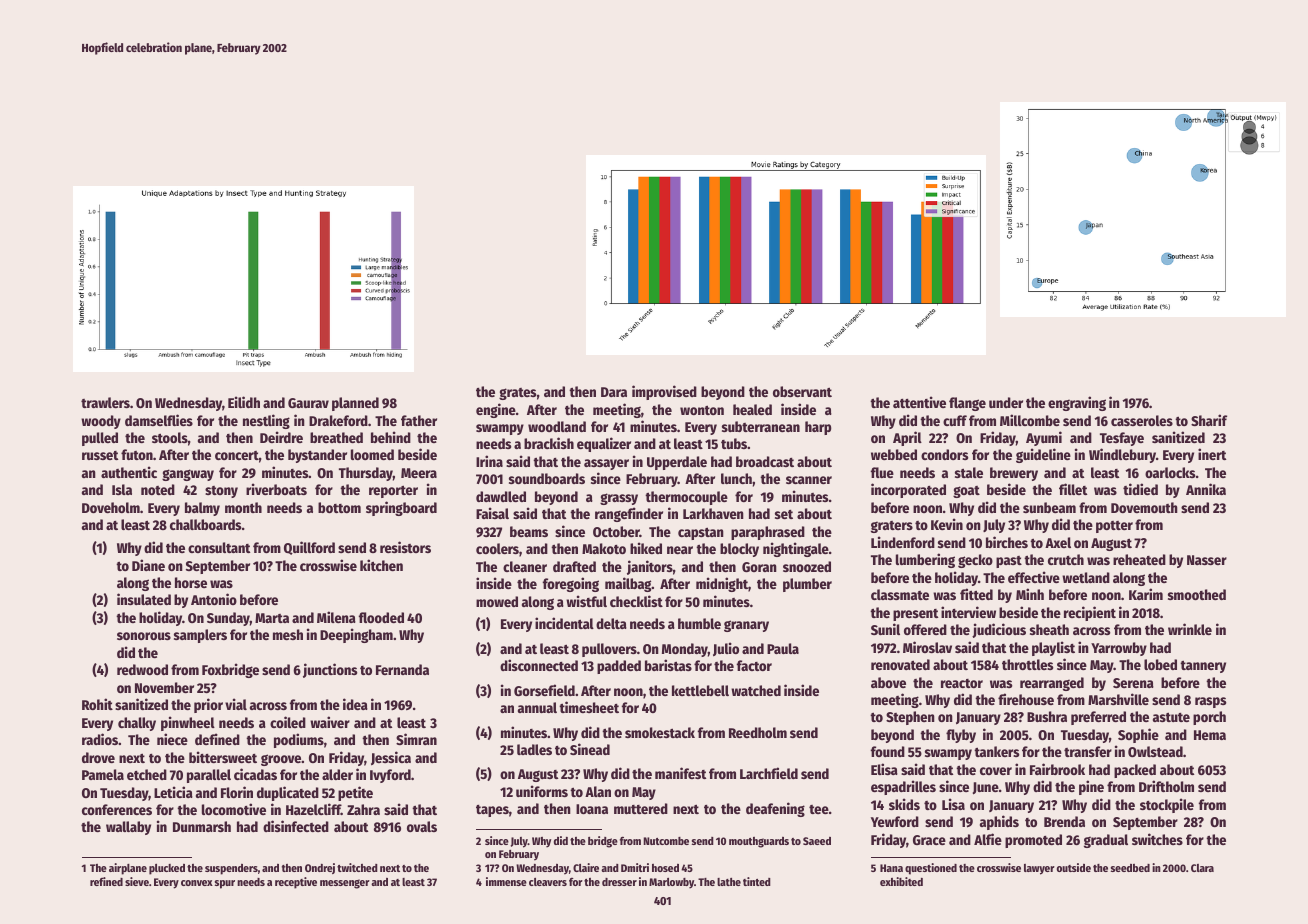 This document has height=924, width=1308. What do you see at coordinates (807, 566) in the document?
I see `snoozed` at bounding box center [807, 566].
